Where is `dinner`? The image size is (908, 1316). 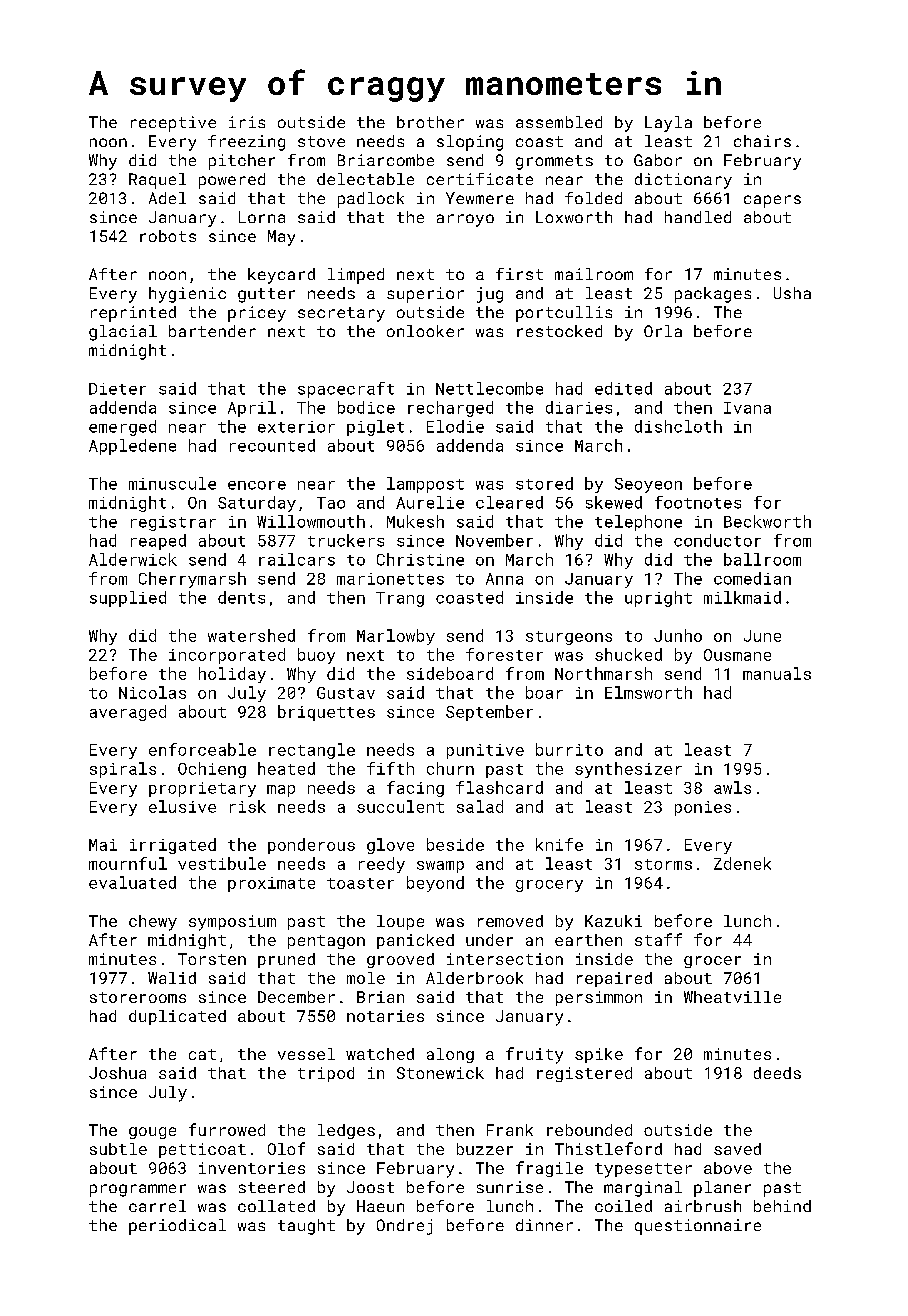
dinner is located at coordinates (544, 1225).
